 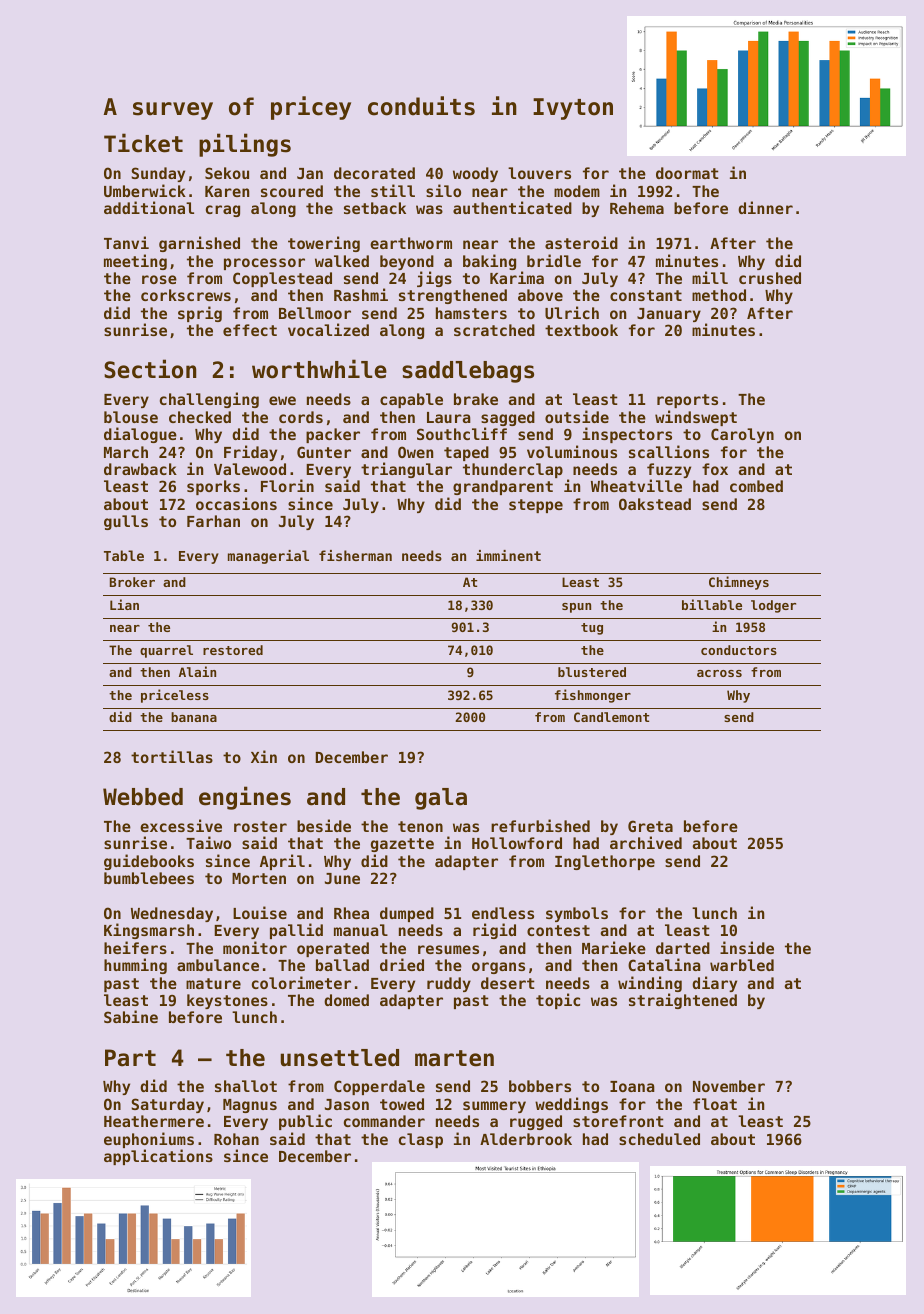 I want to click on doormat, so click(x=687, y=173).
